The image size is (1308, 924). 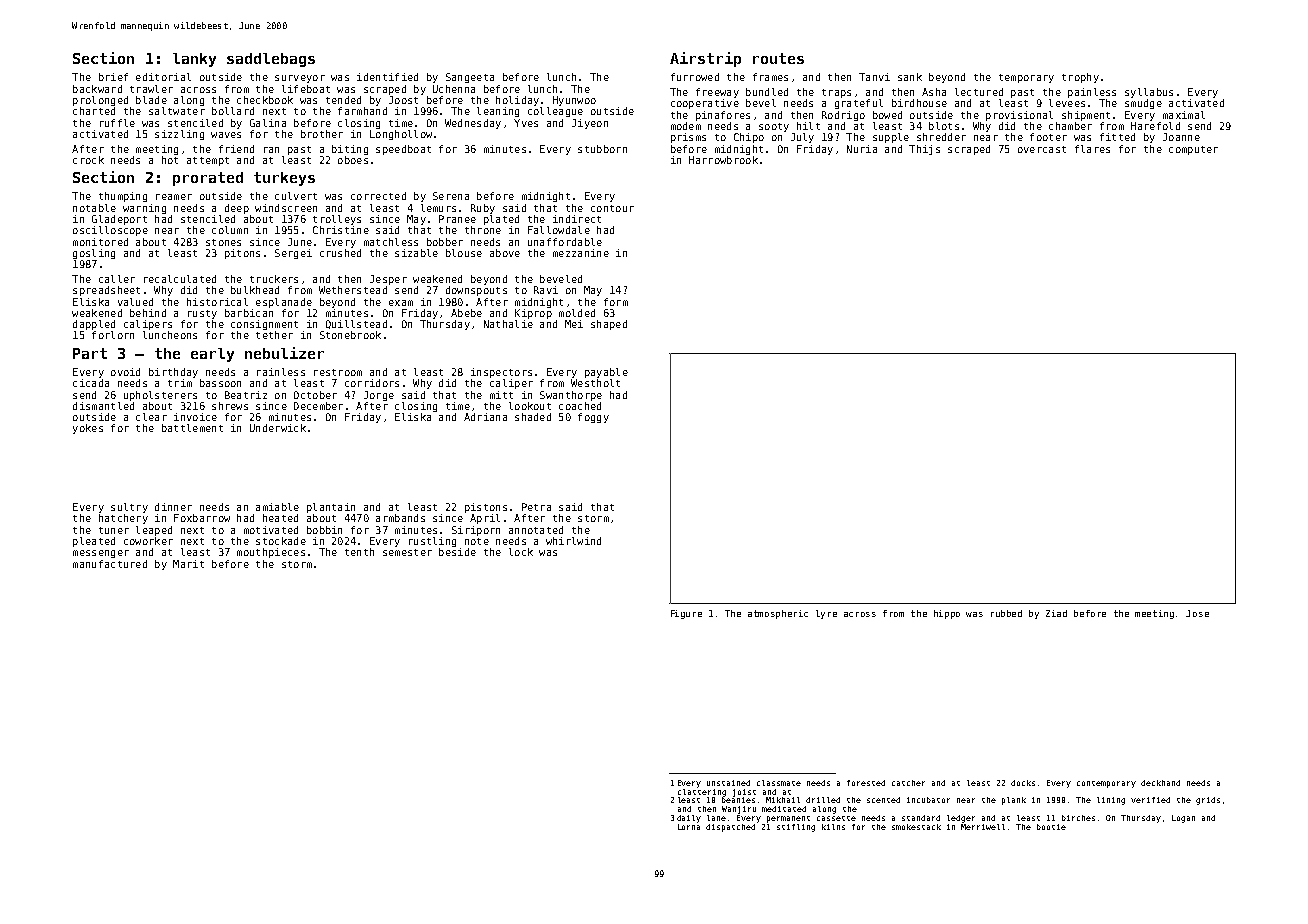 What do you see at coordinates (470, 78) in the image?
I see `Sangeeta` at bounding box center [470, 78].
